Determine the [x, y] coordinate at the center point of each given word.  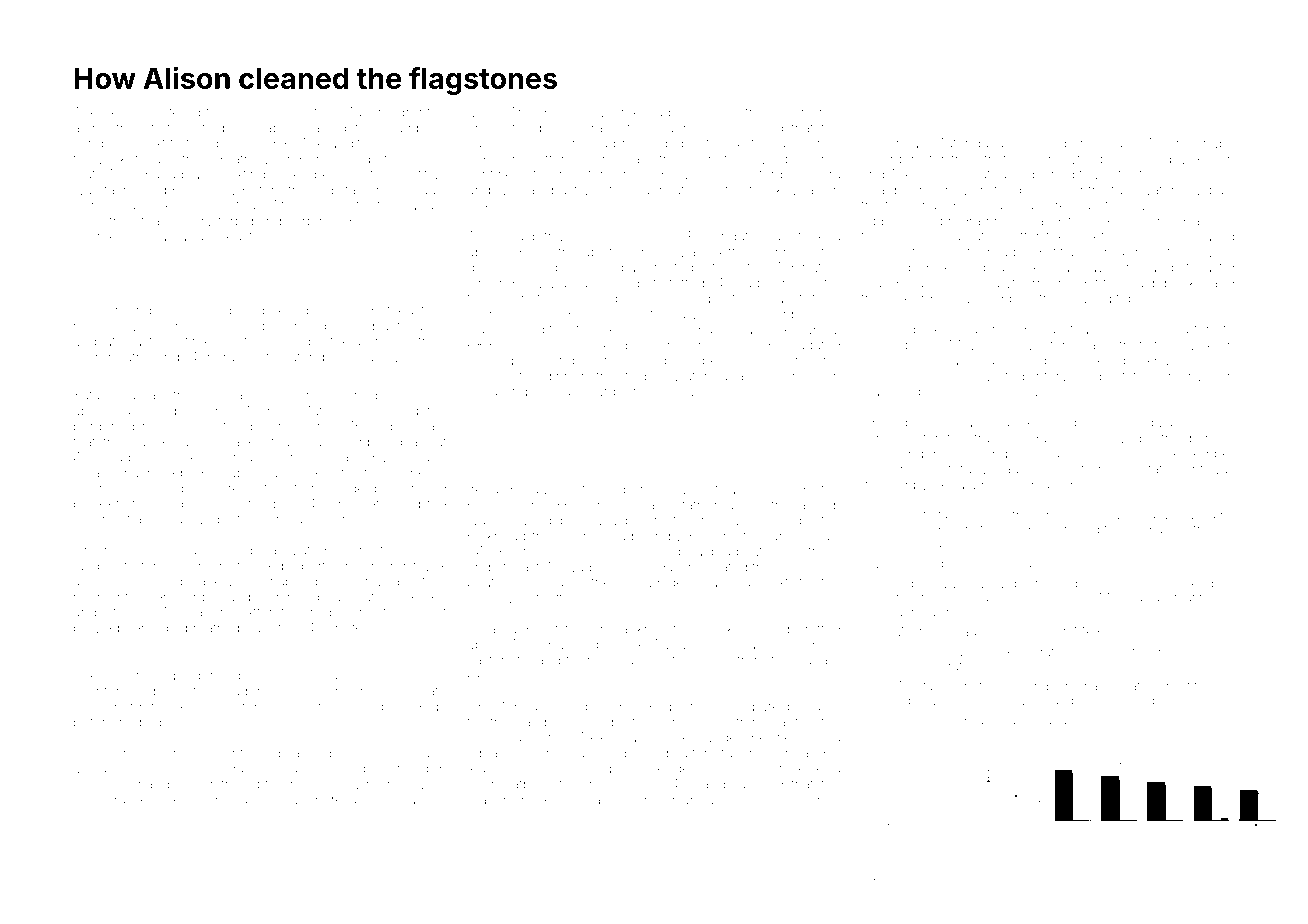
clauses [1127, 632]
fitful [288, 799]
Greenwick [769, 768]
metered [174, 112]
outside [712, 112]
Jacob [238, 550]
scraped [526, 520]
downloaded [1099, 143]
